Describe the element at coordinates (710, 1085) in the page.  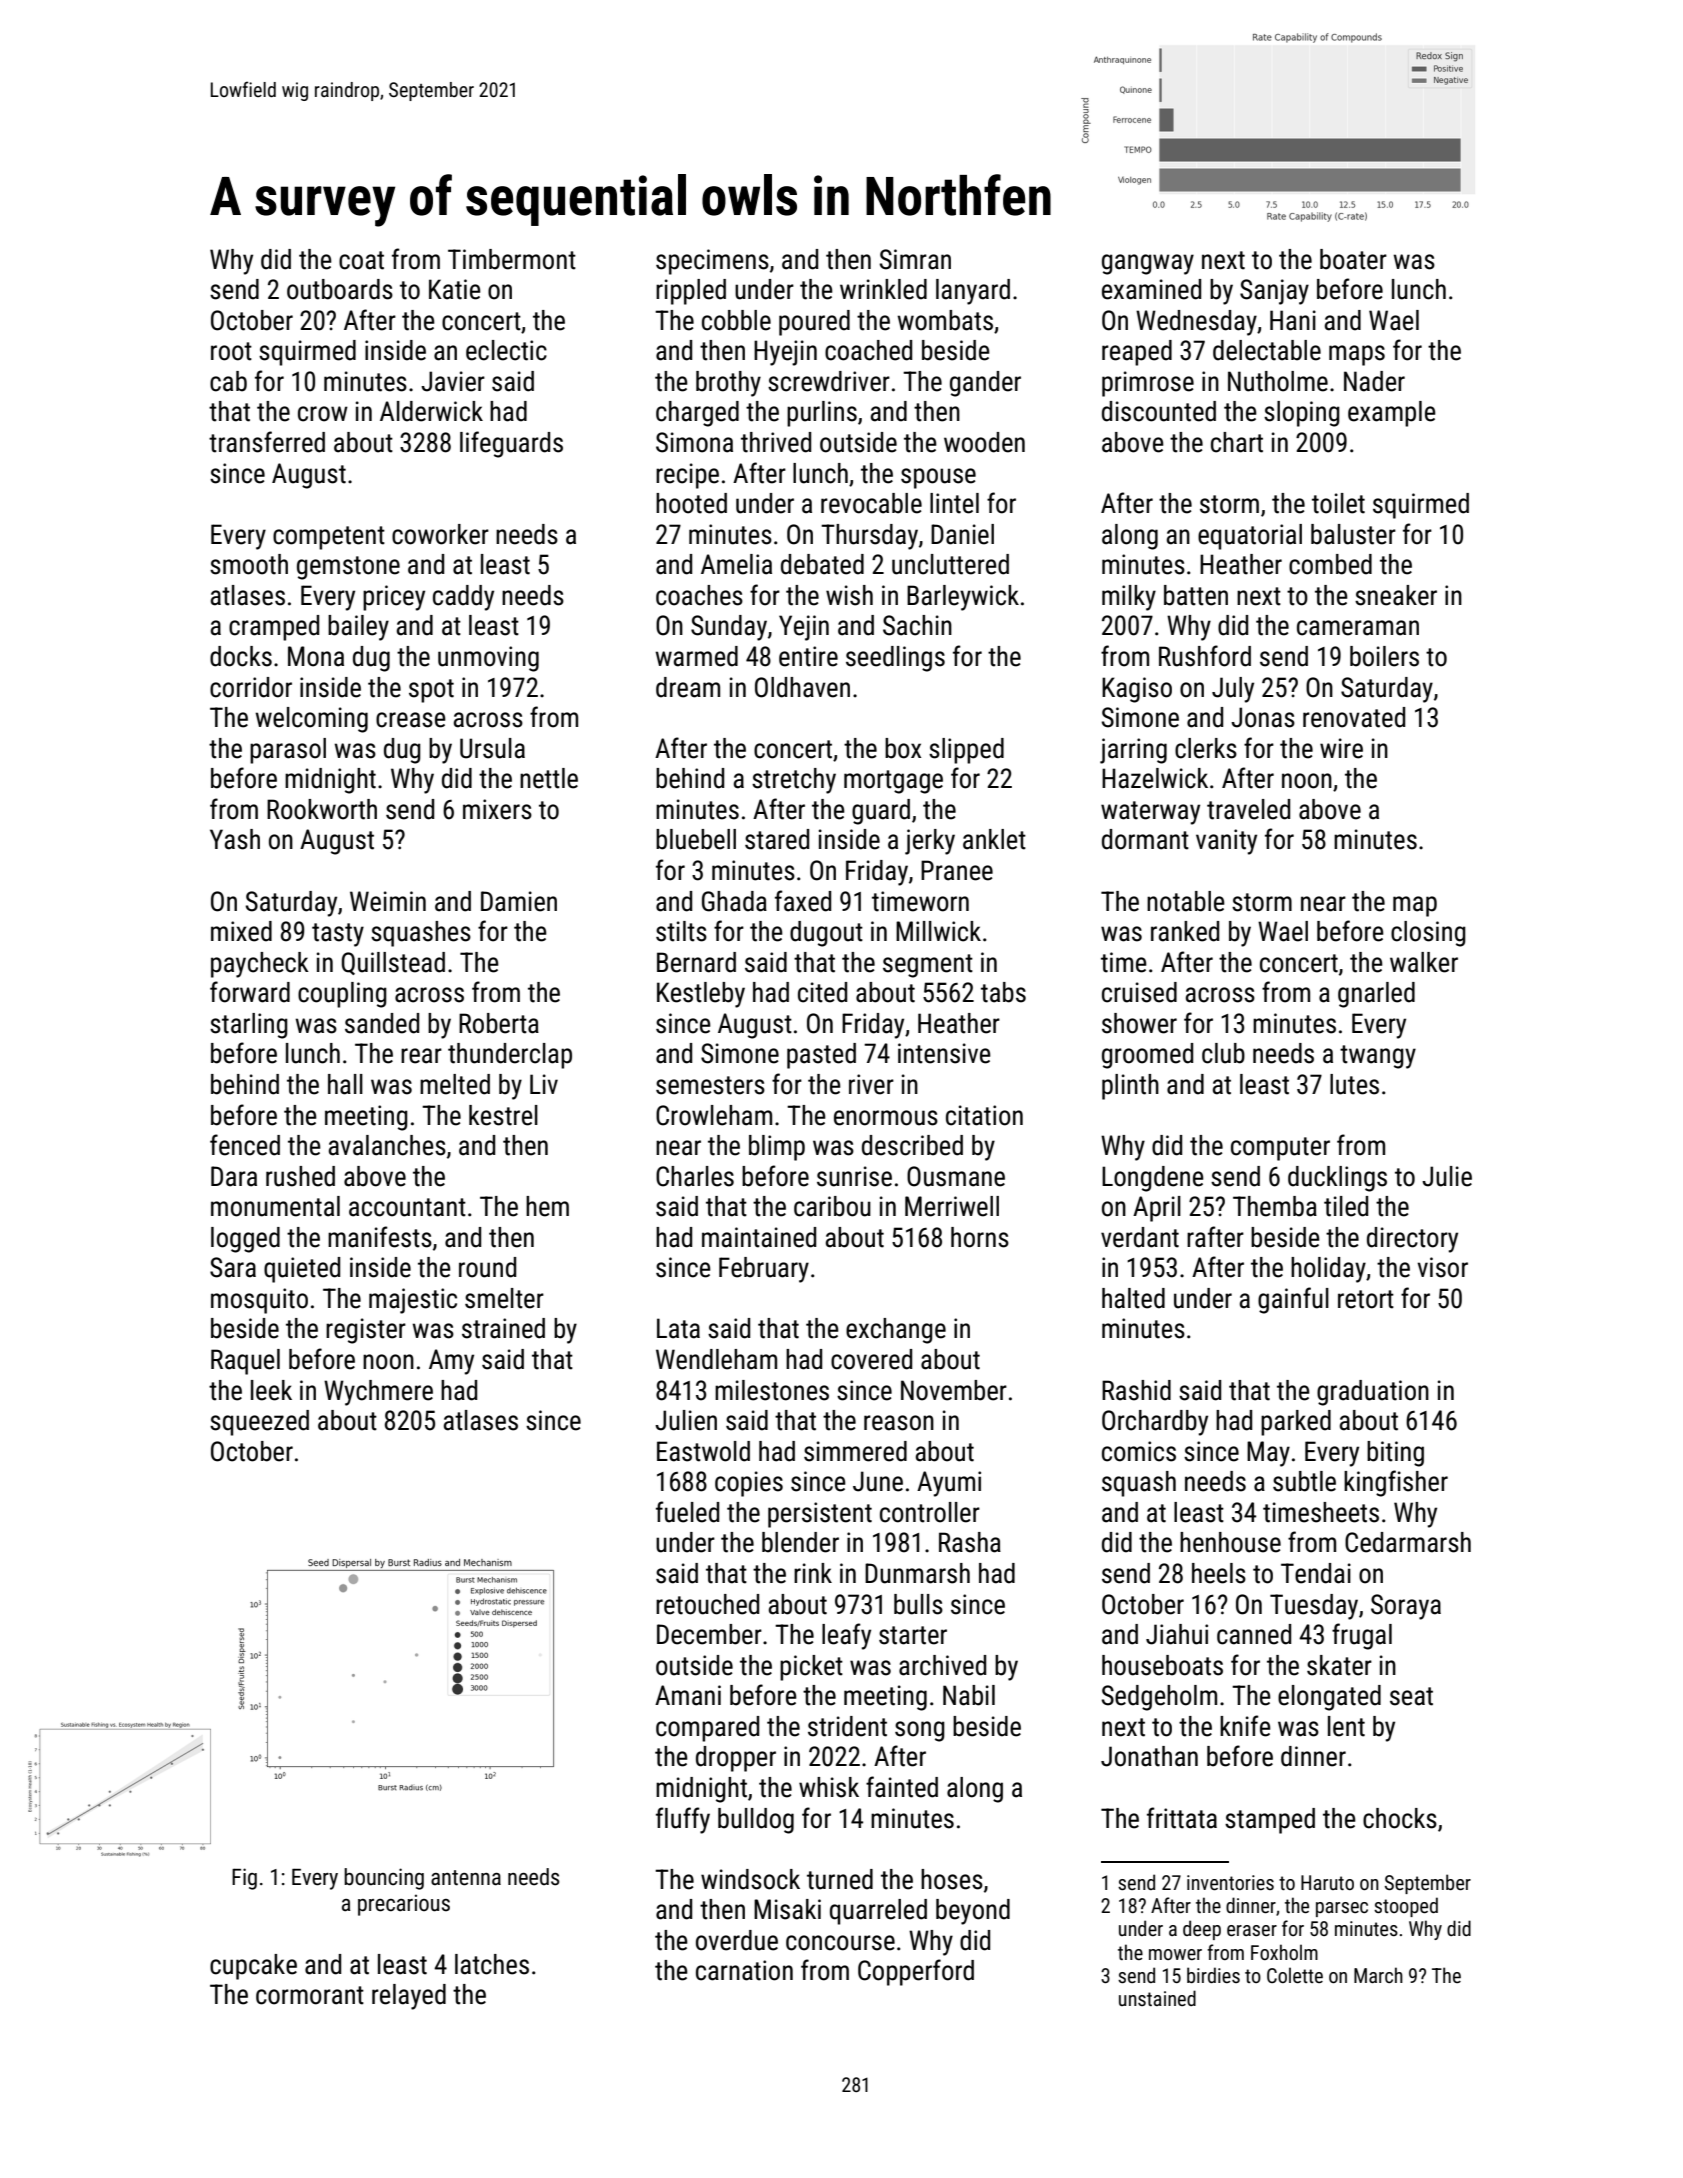
I see `semesters` at that location.
